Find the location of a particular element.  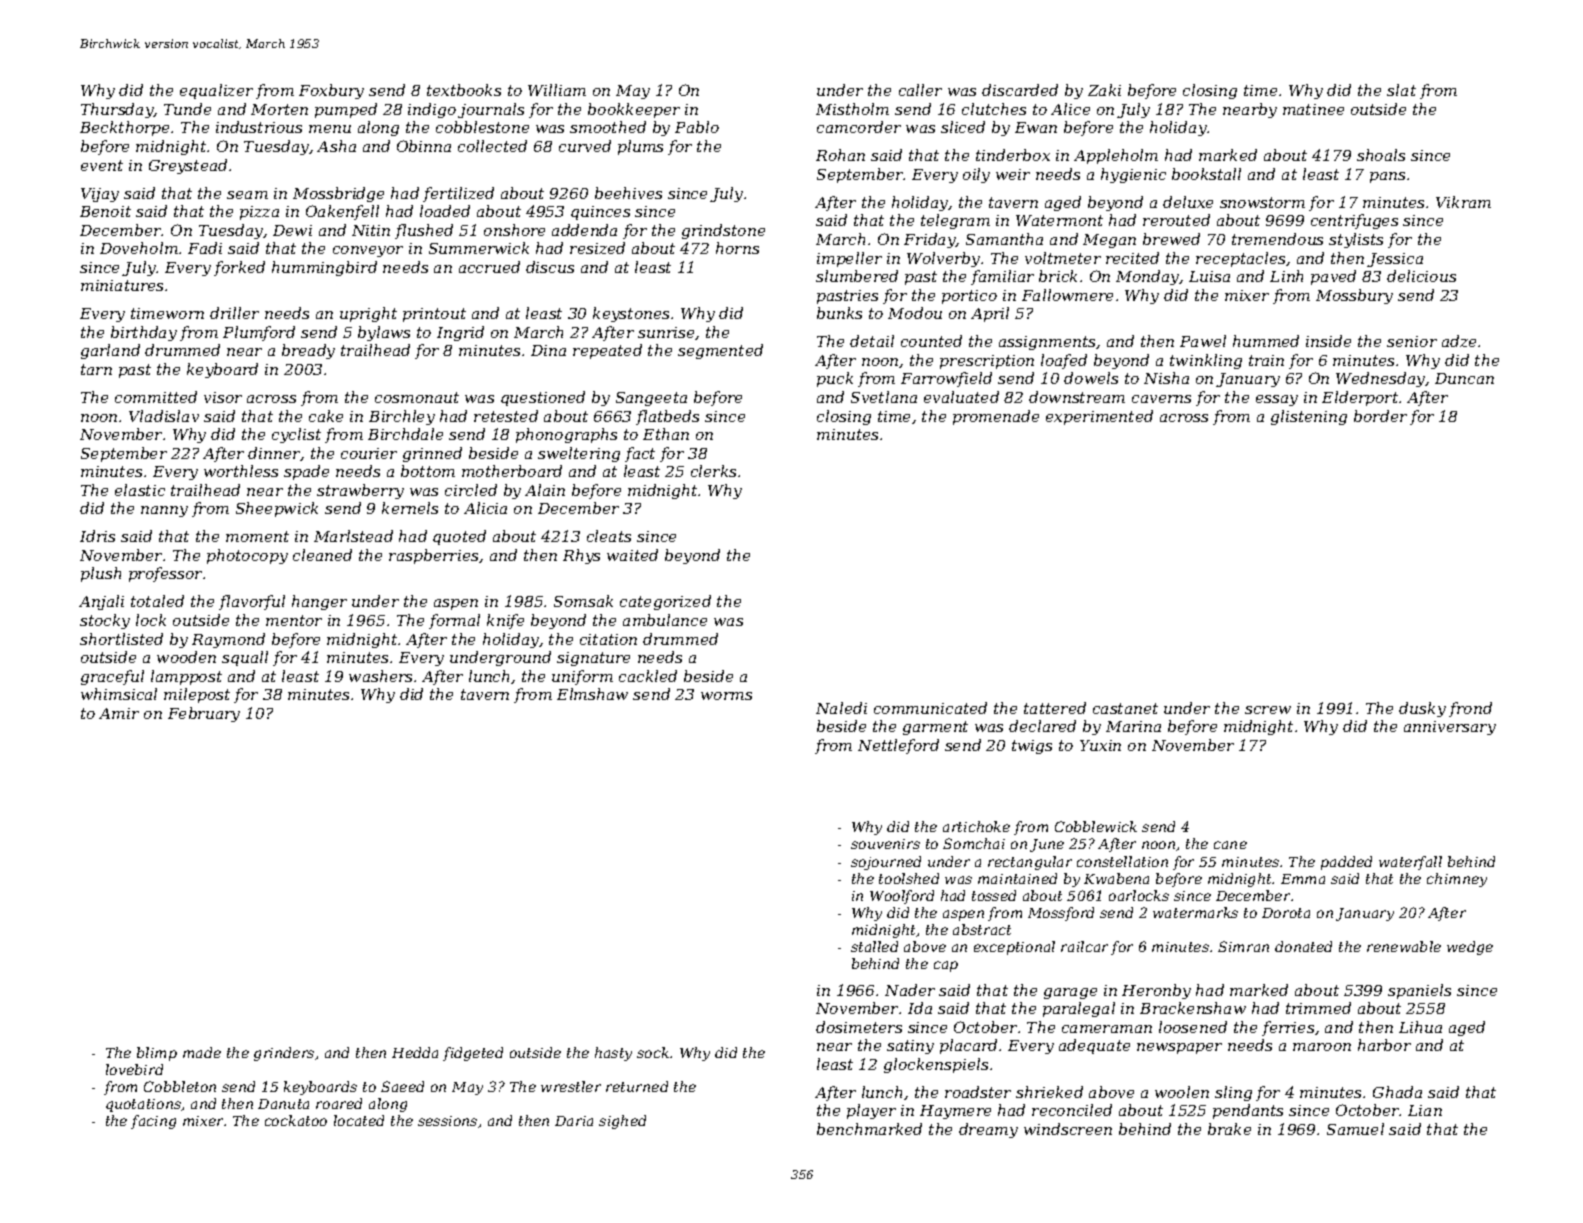

ambulance is located at coordinates (665, 620).
